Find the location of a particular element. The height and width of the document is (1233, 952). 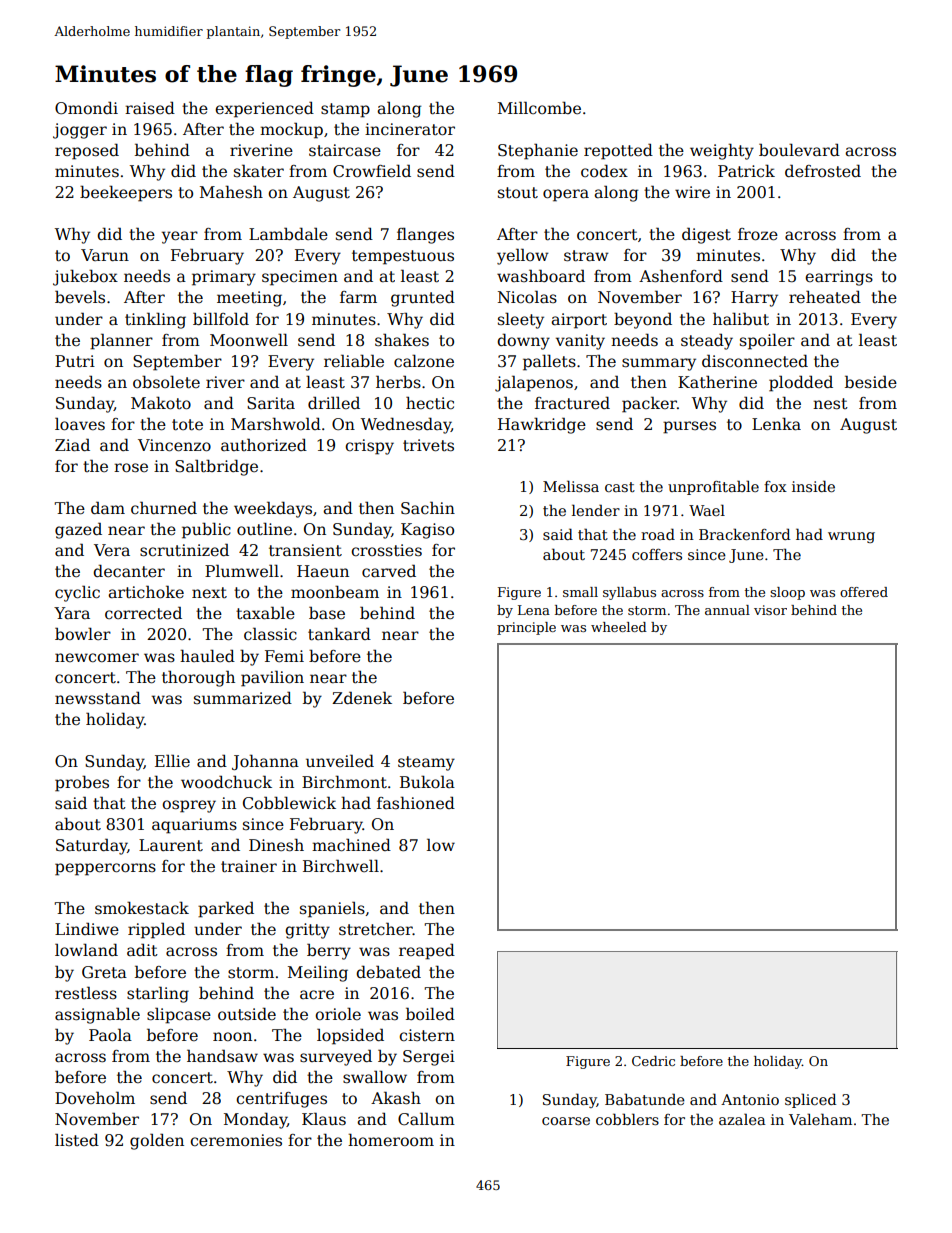

hectic is located at coordinates (430, 402).
